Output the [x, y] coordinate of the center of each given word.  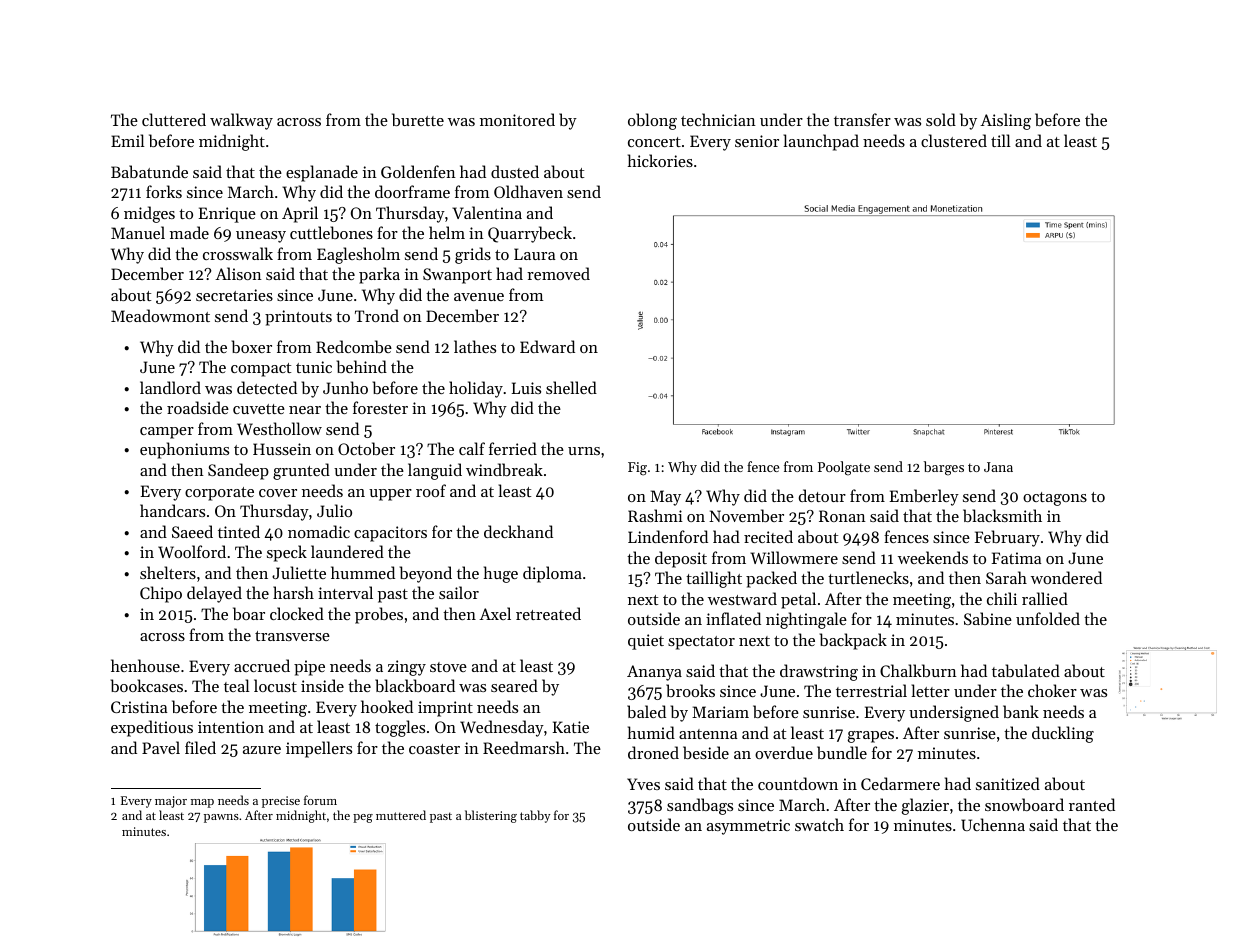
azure [262, 750]
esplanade [322, 173]
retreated [548, 613]
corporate [219, 494]
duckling [1063, 734]
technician [718, 119]
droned [653, 752]
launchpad [821, 142]
